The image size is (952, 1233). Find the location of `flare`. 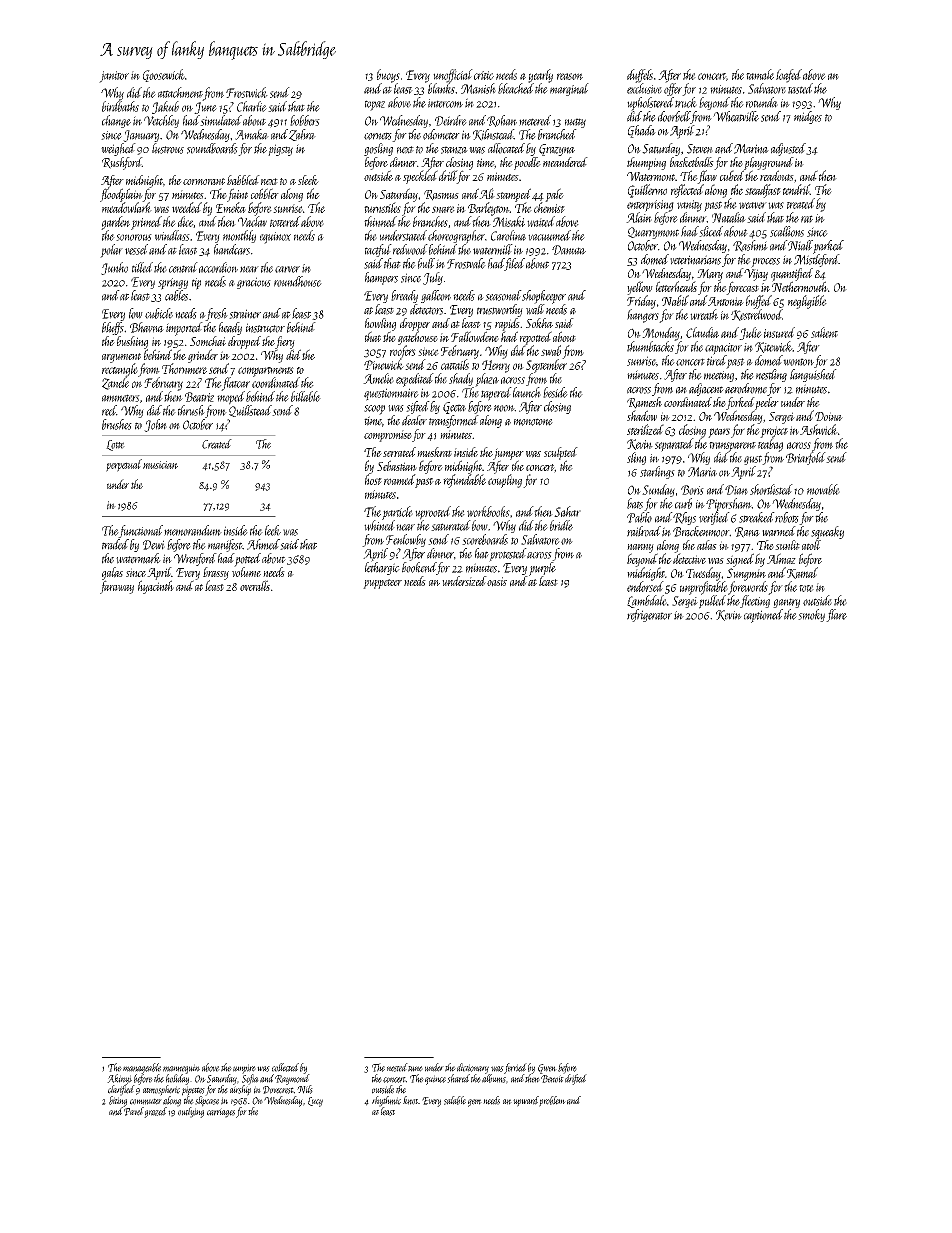

flare is located at coordinates (836, 615).
